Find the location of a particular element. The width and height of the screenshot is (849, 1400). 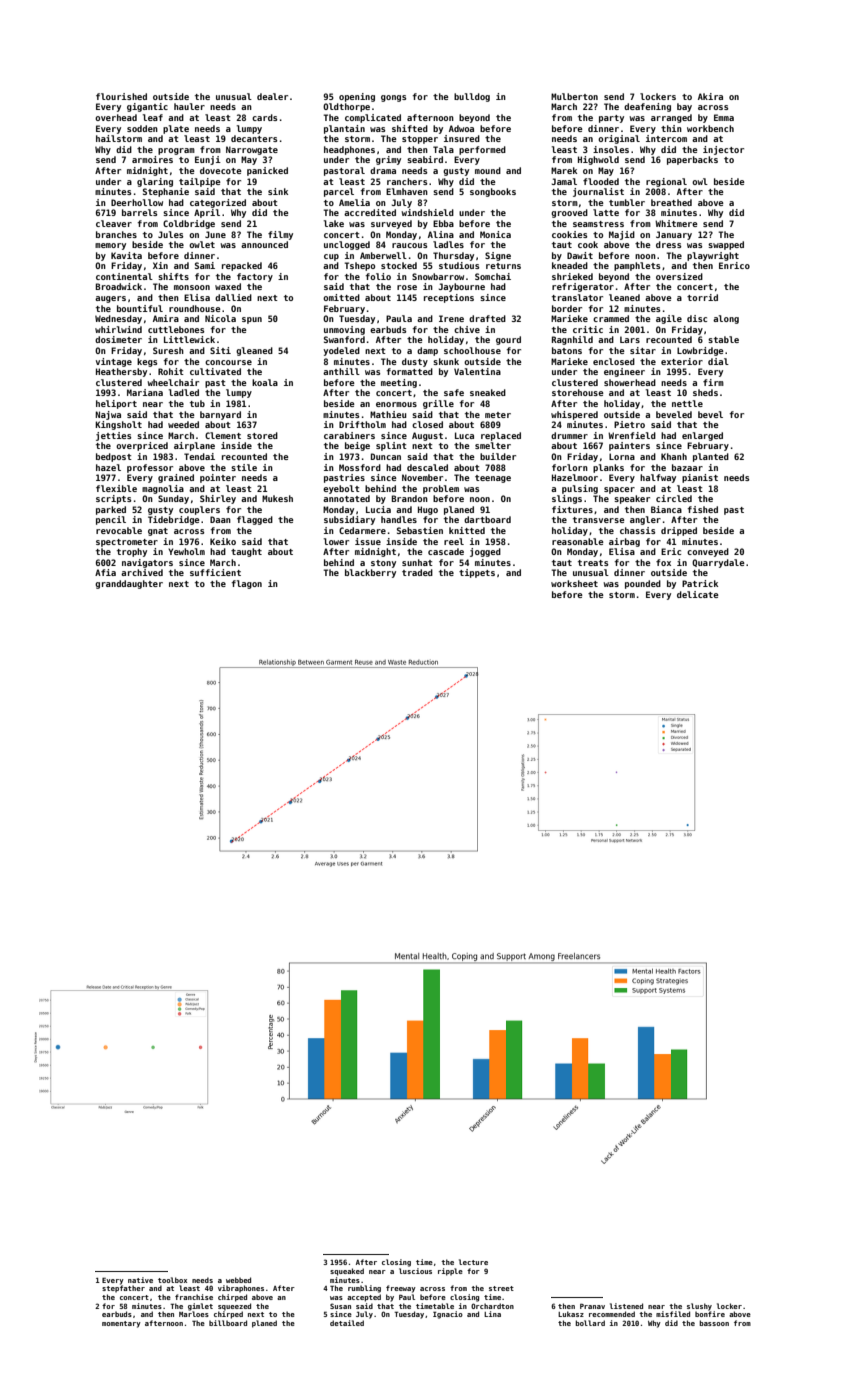

slushy is located at coordinates (699, 1307).
